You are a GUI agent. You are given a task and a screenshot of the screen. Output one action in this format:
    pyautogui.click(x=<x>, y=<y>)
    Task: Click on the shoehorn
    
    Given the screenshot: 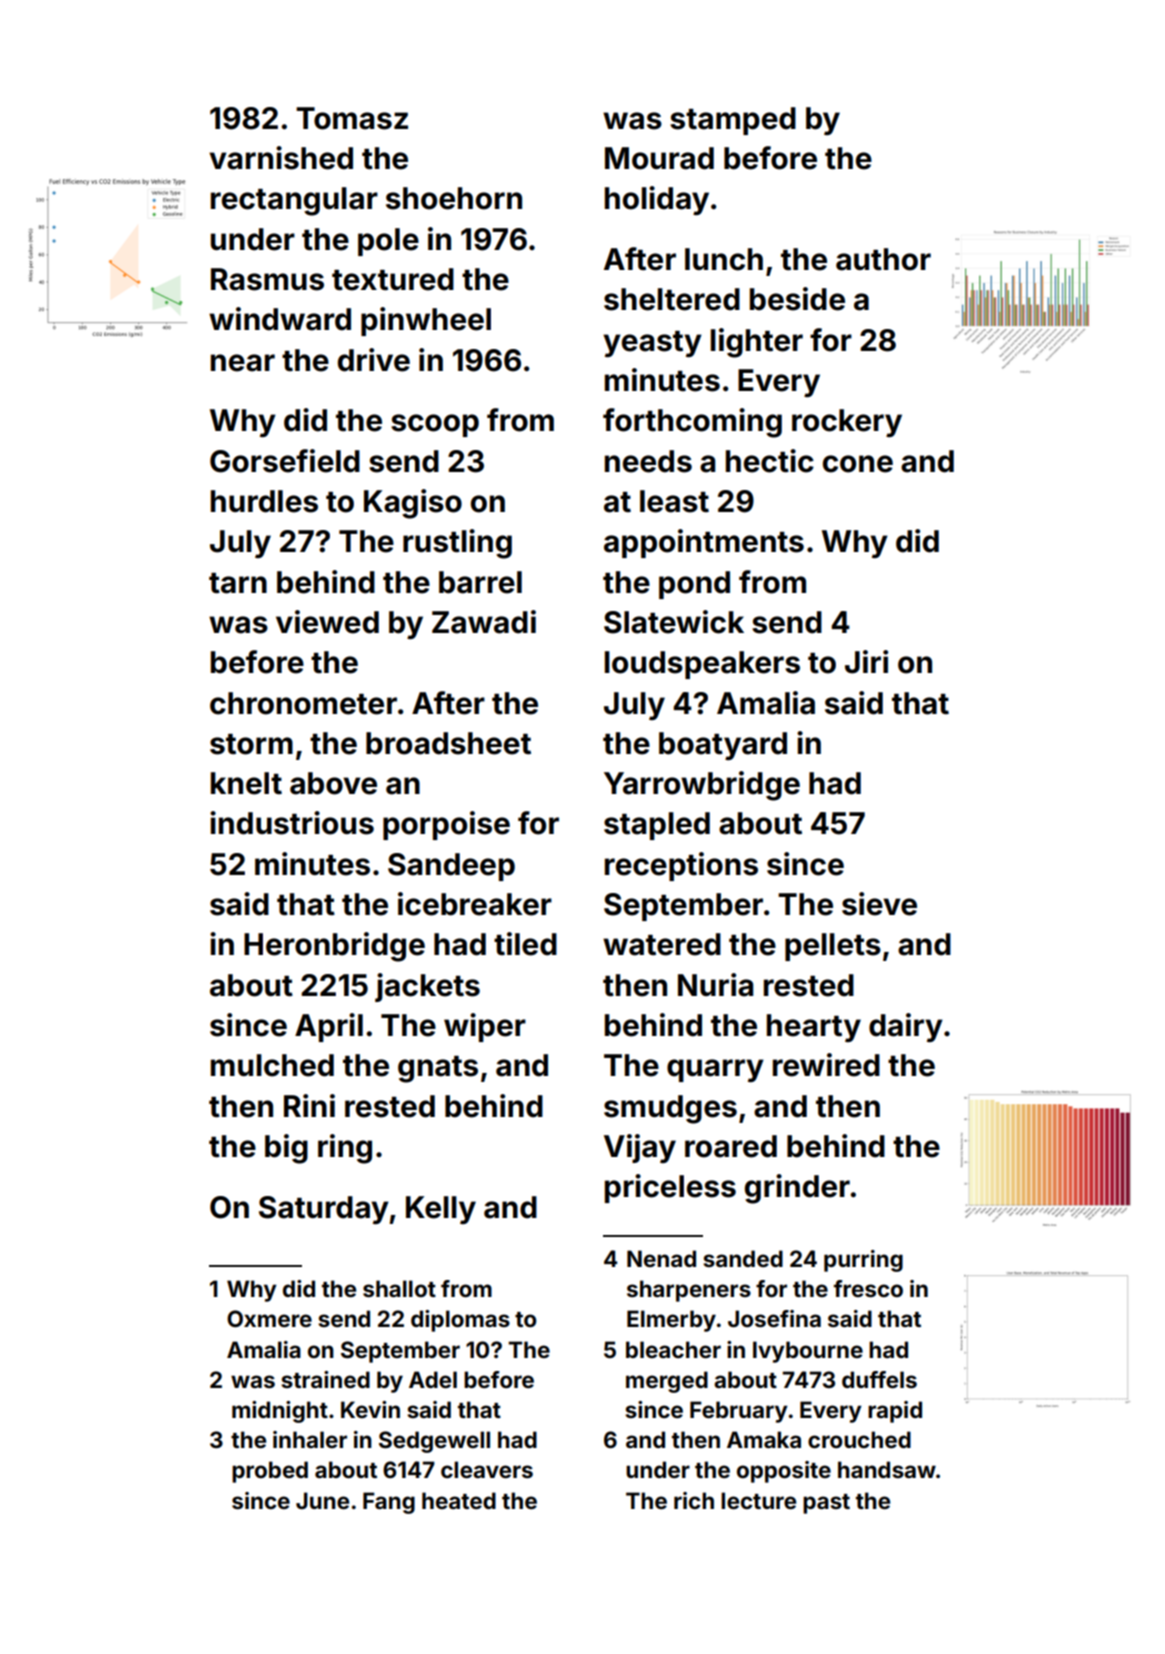 What is the action you would take?
    pyautogui.click(x=454, y=198)
